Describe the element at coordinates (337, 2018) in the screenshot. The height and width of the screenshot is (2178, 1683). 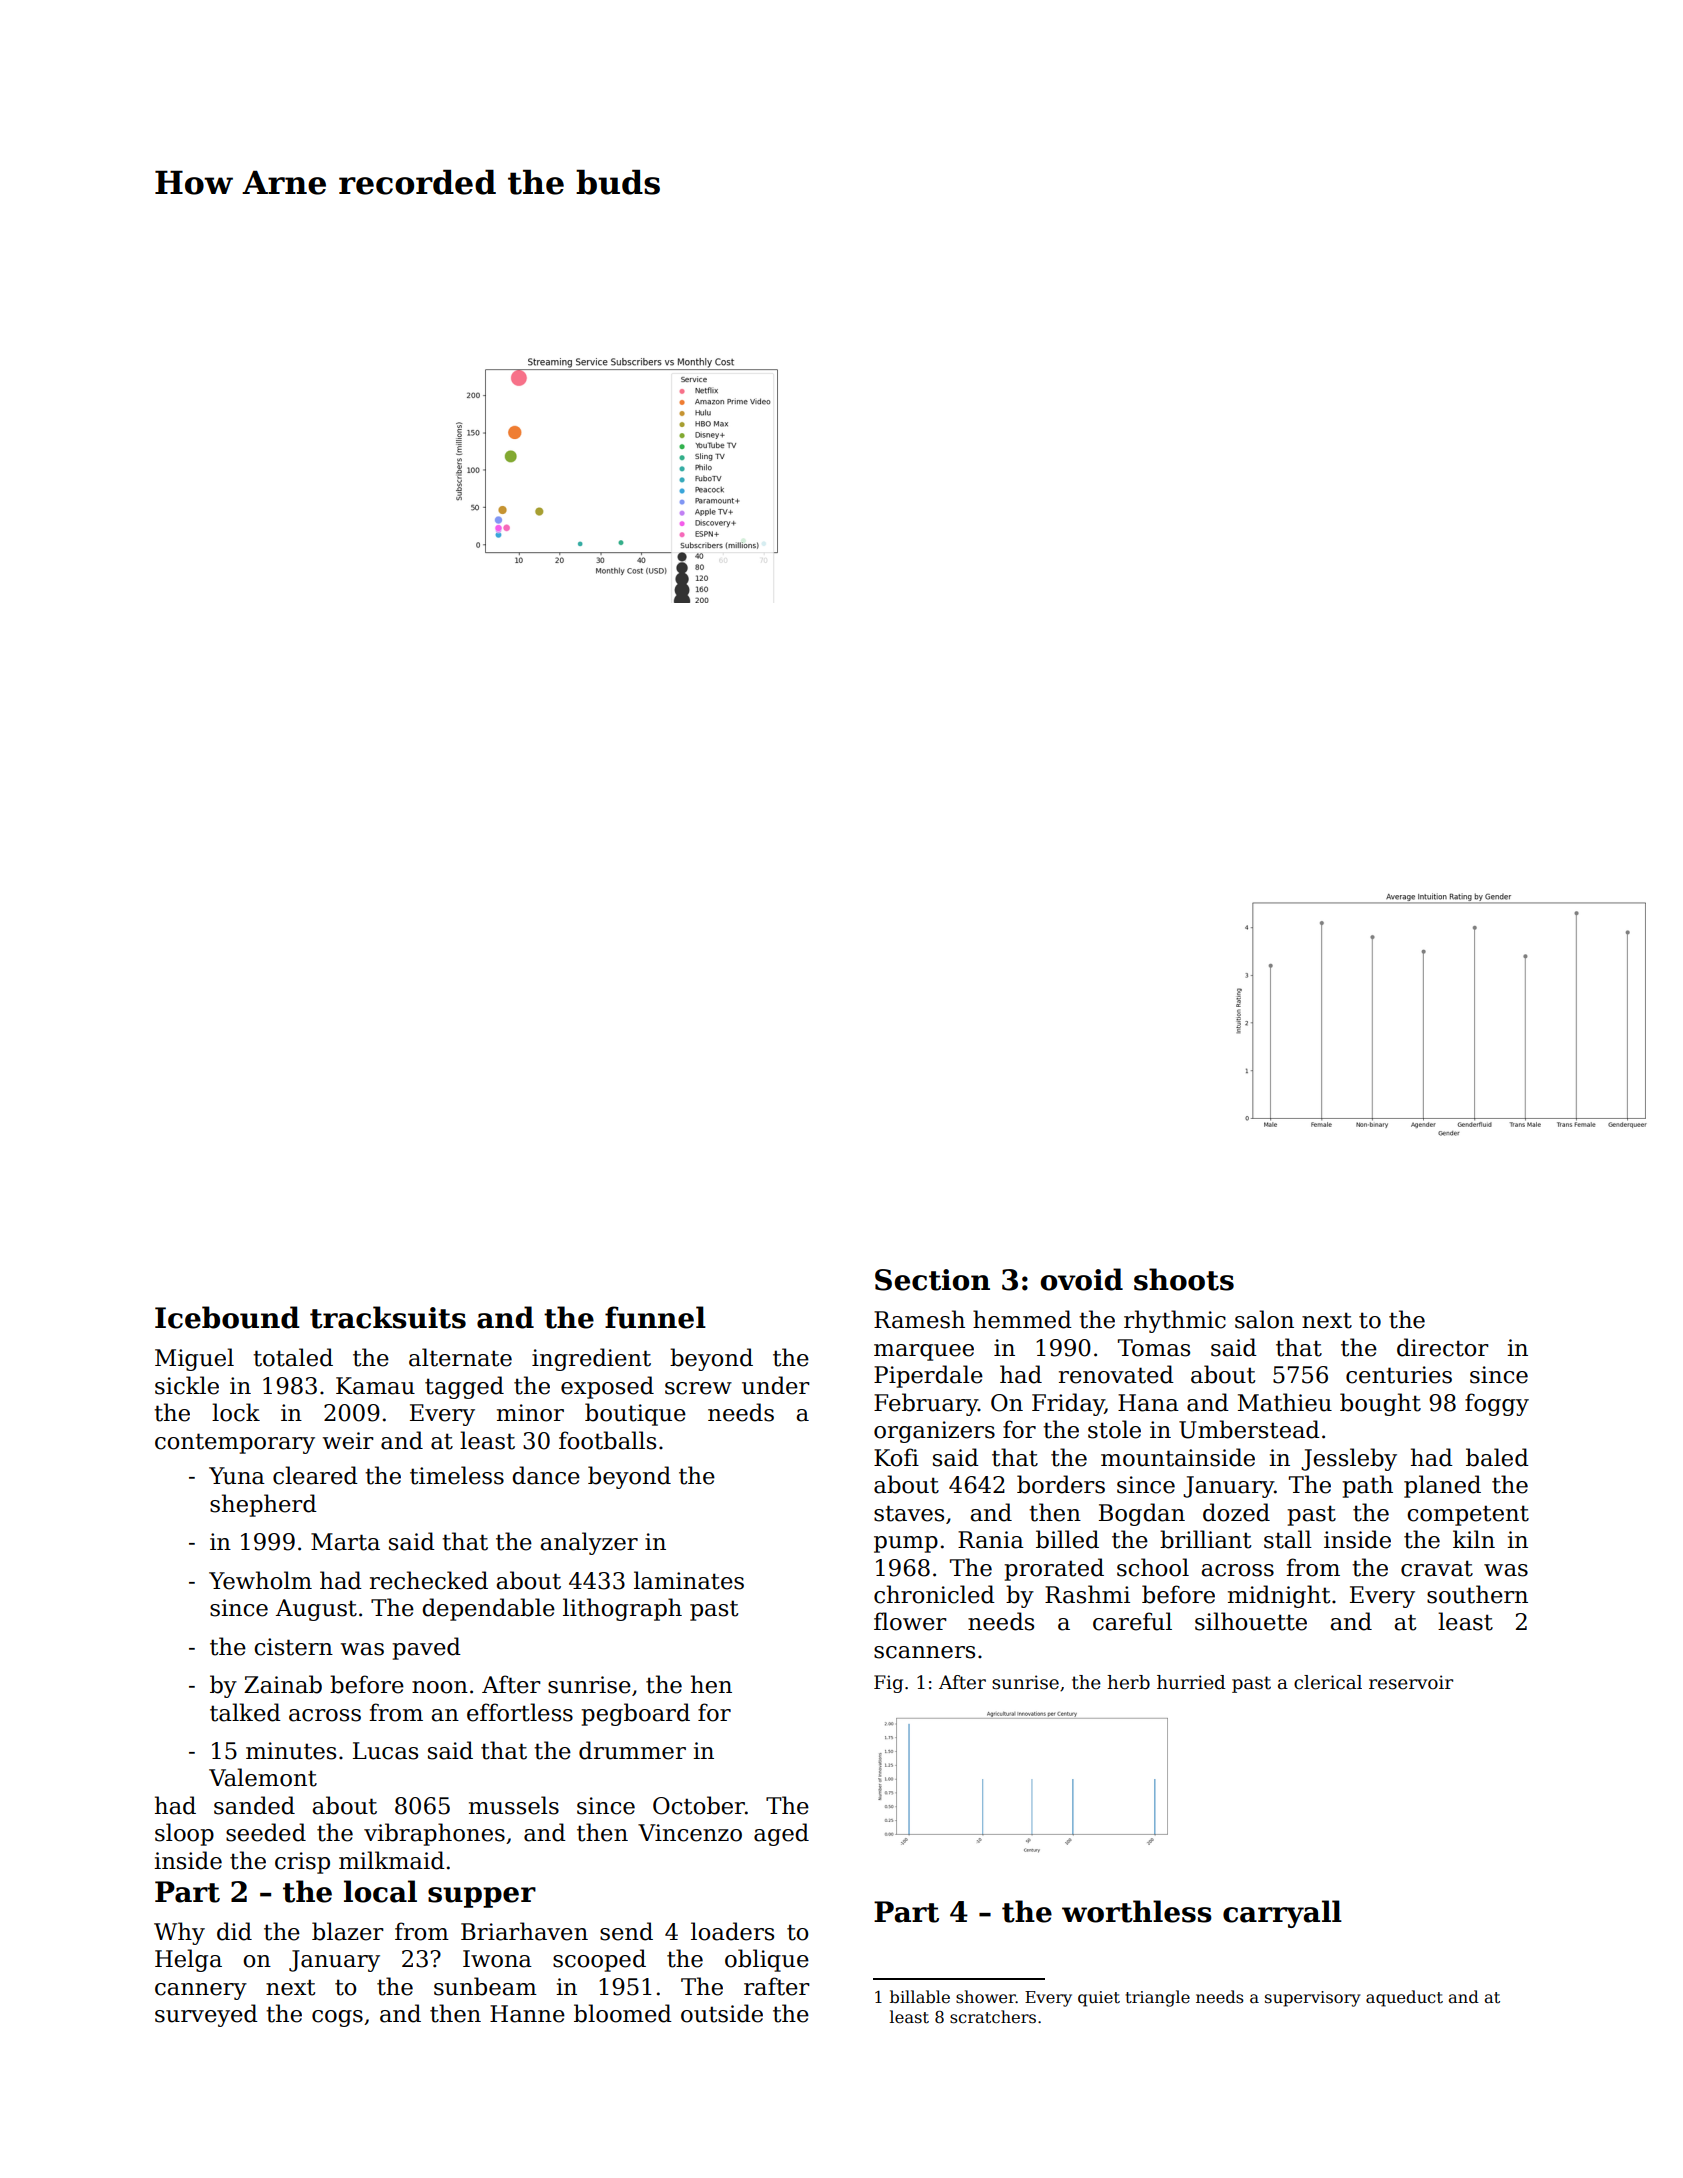
I see `cogs` at that location.
